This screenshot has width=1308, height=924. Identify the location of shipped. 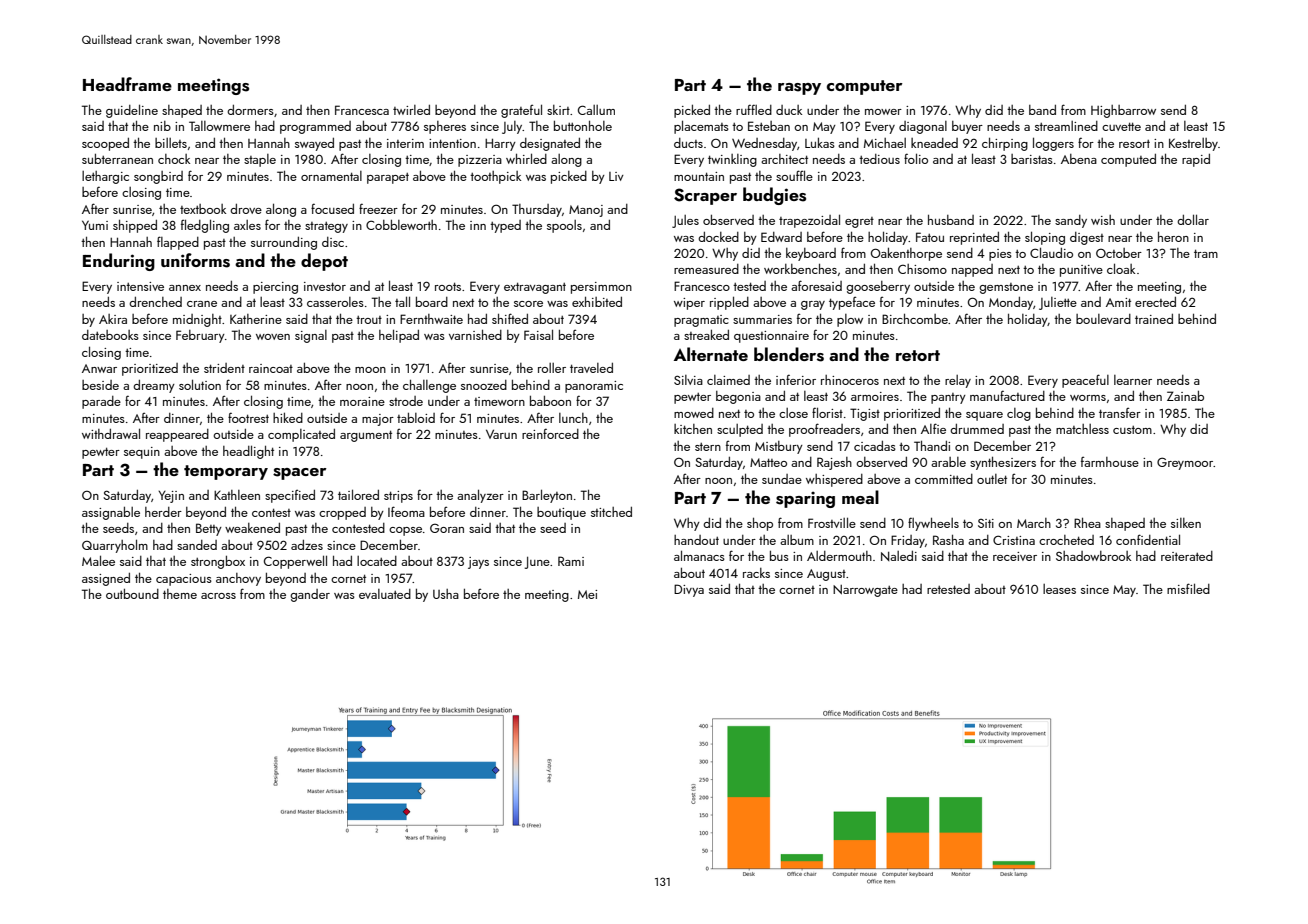
(135, 226).
